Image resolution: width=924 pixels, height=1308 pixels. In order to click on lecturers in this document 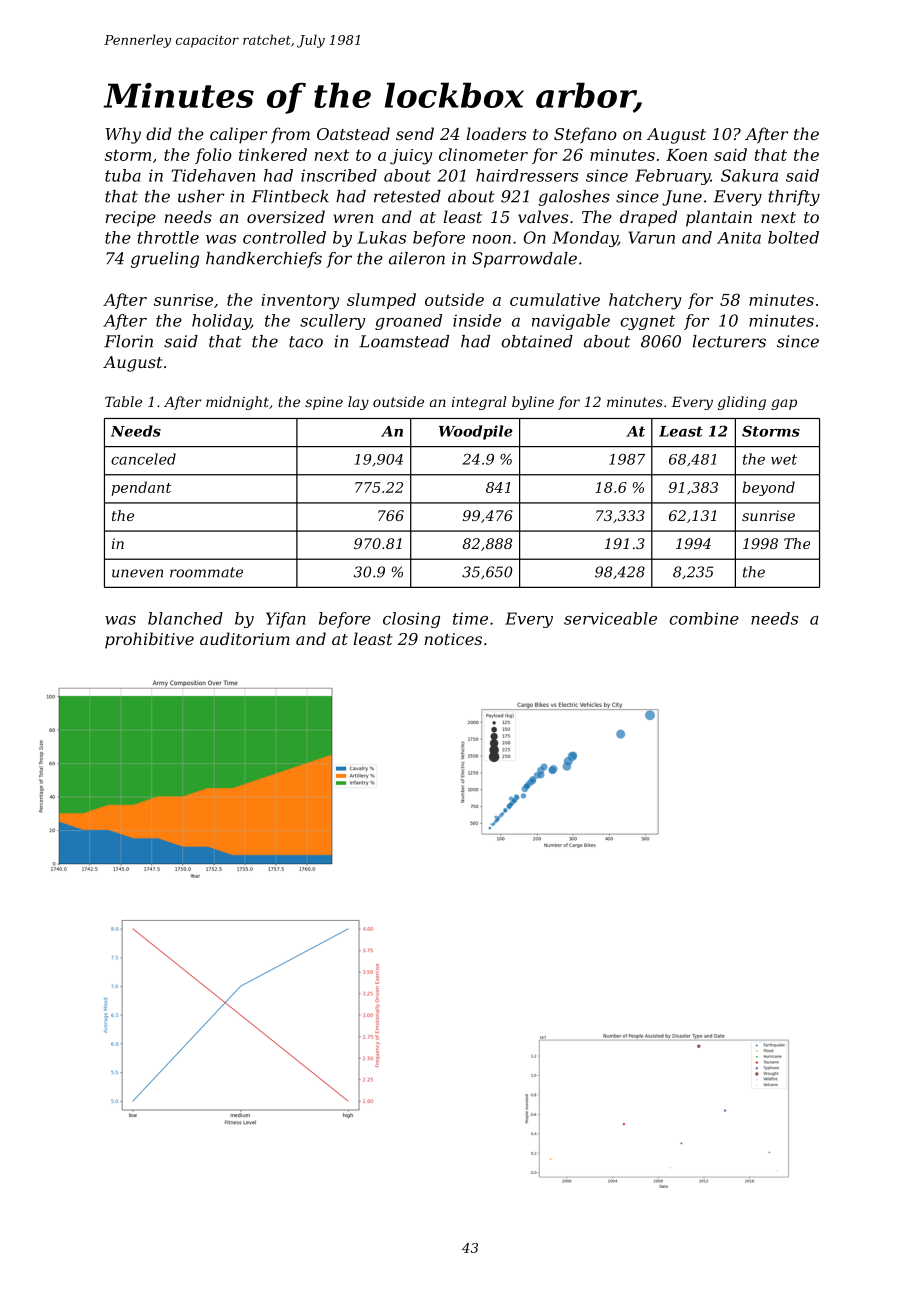, I will do `click(729, 341)`.
